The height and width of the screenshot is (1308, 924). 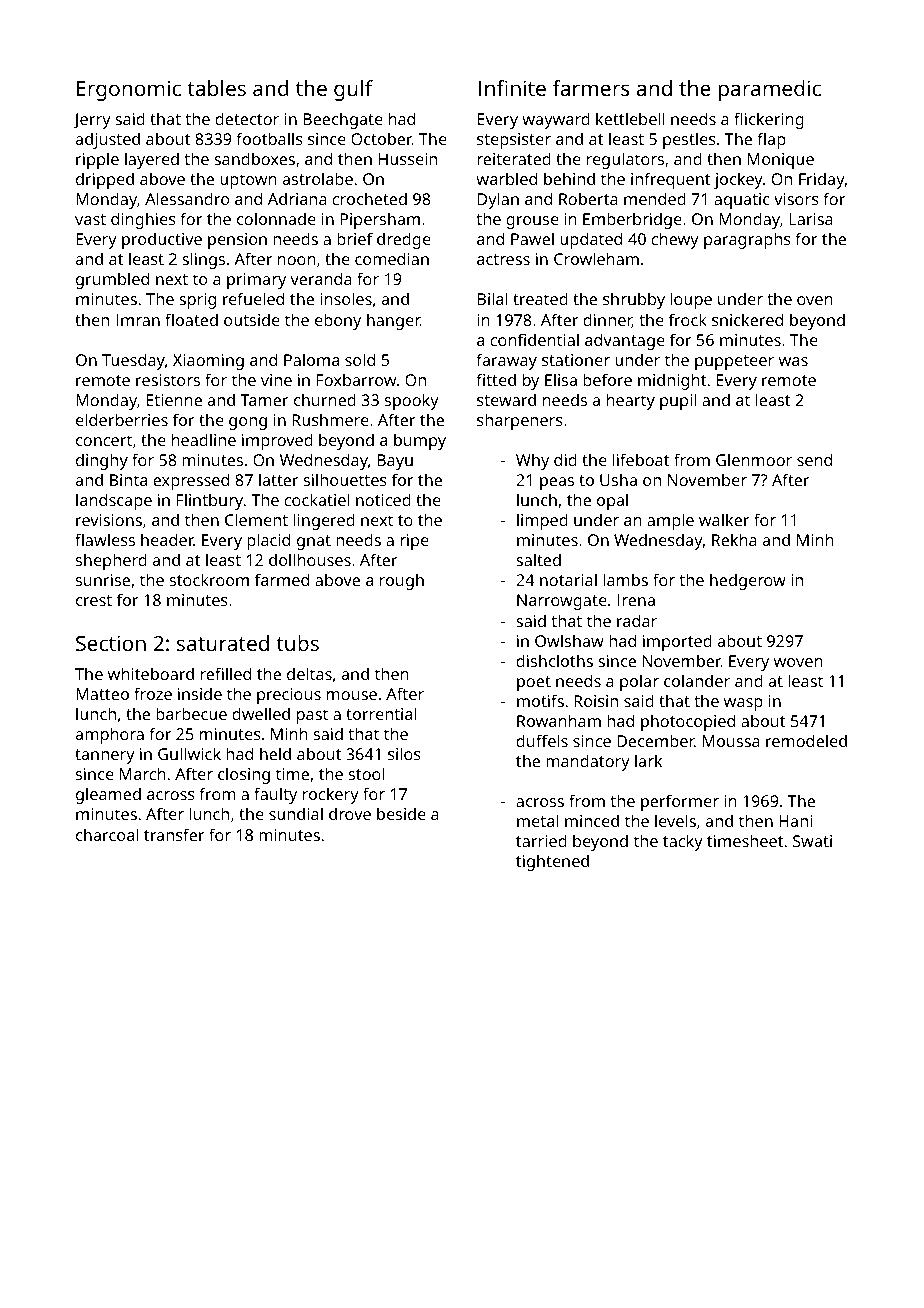 I want to click on charcoal, so click(x=107, y=834).
